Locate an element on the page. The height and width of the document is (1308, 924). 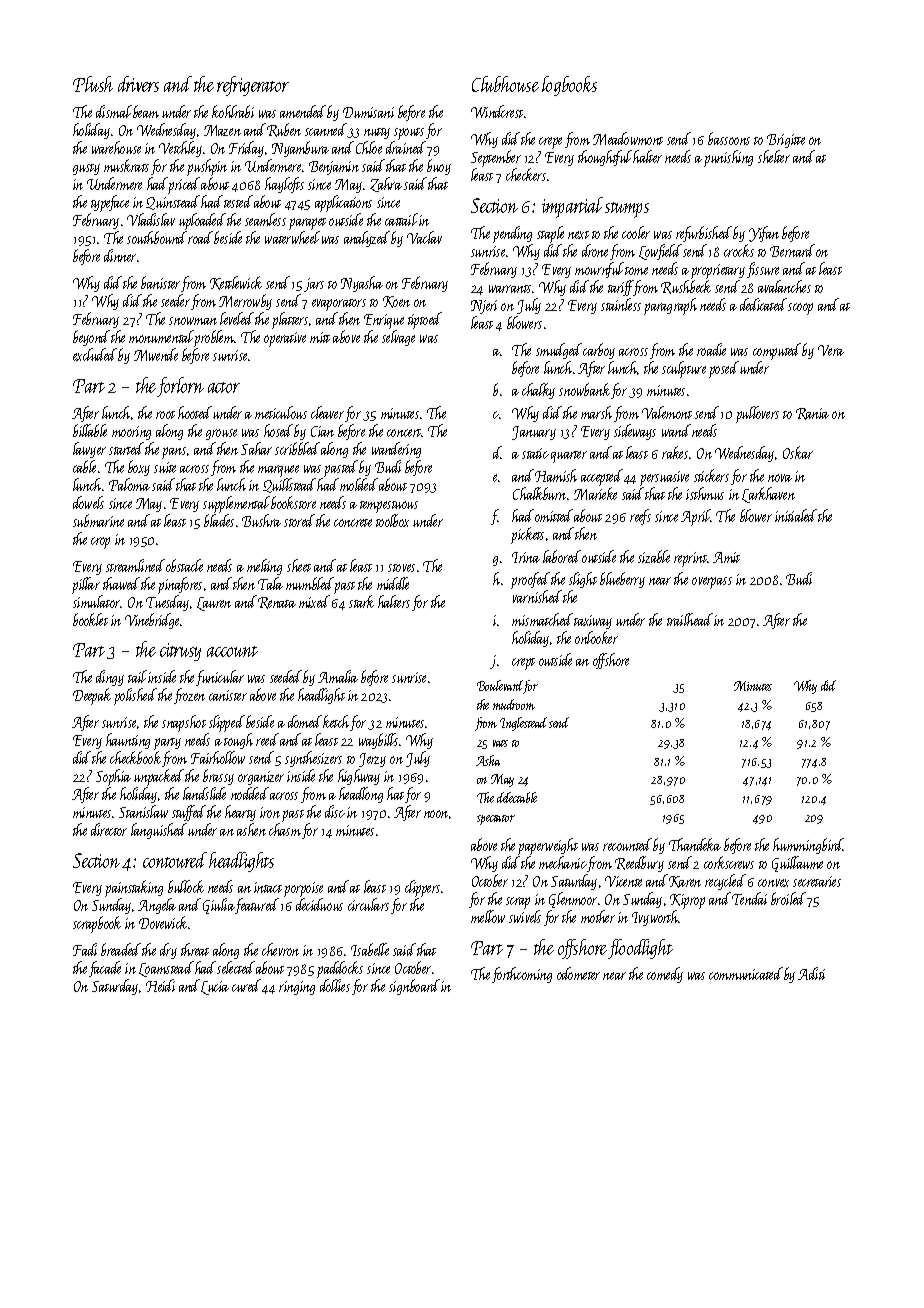
Dovewick is located at coordinates (164, 922).
